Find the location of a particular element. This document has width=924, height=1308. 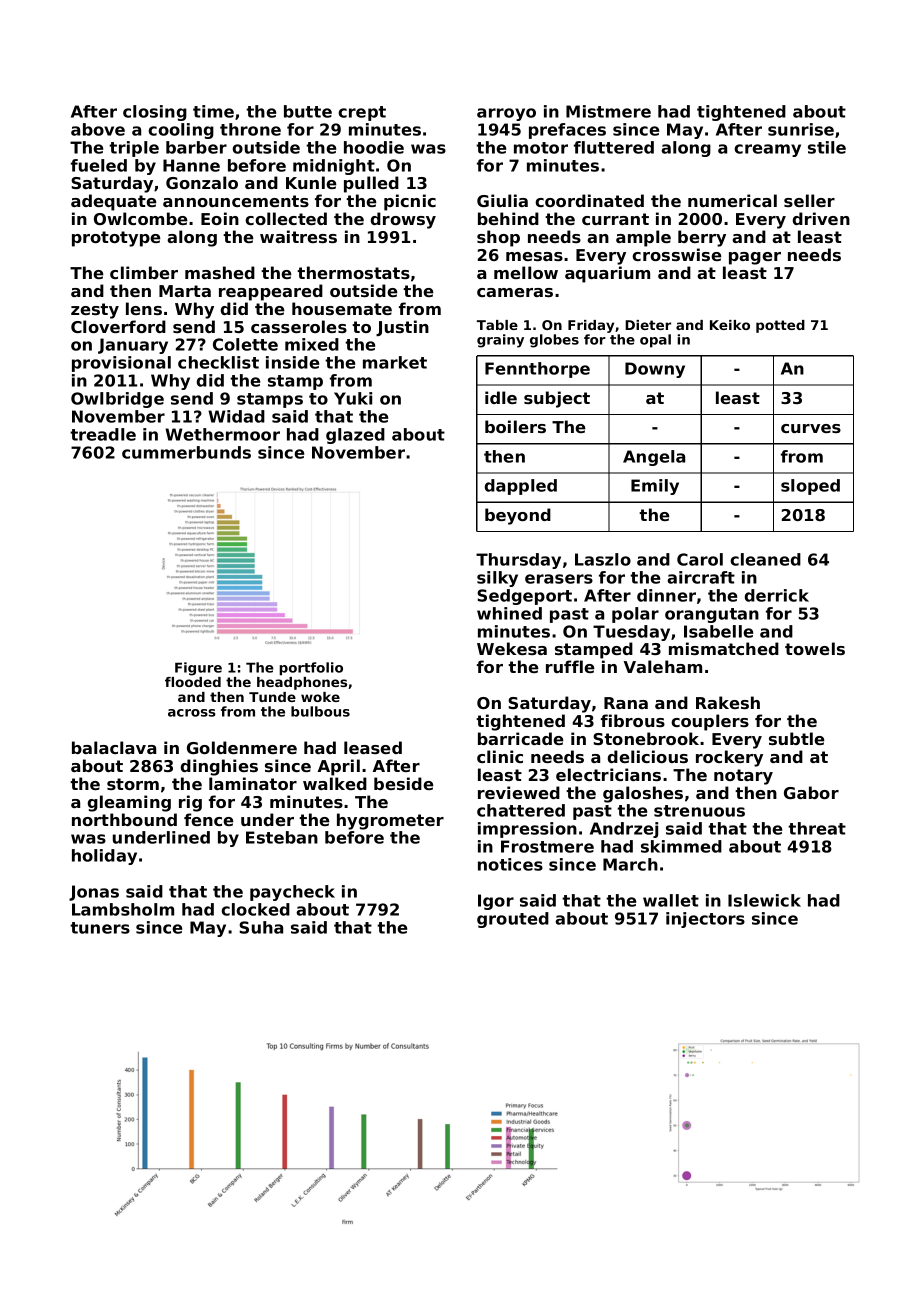

above is located at coordinates (98, 129).
